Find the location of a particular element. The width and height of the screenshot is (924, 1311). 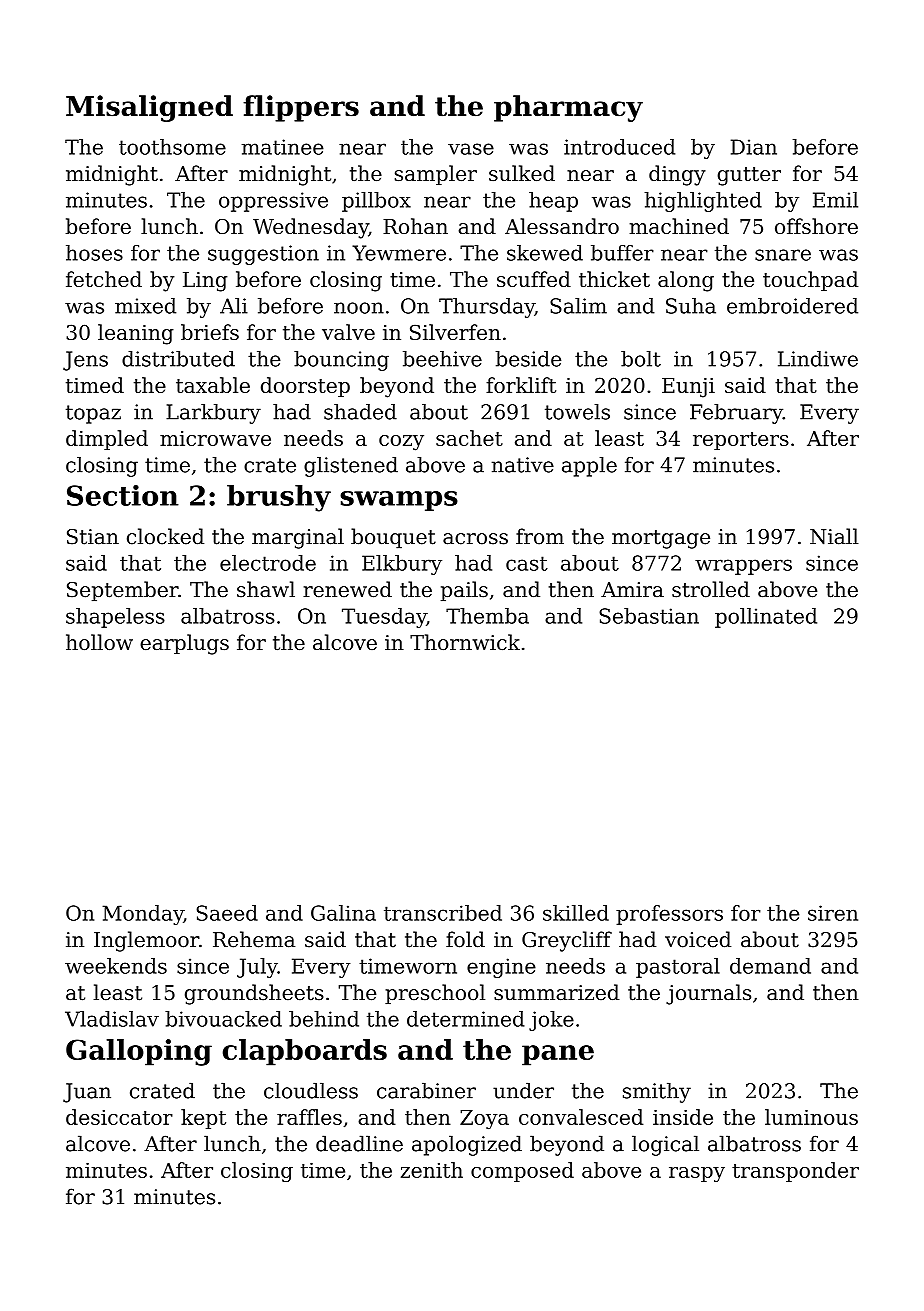

Thornwick is located at coordinates (465, 642).
